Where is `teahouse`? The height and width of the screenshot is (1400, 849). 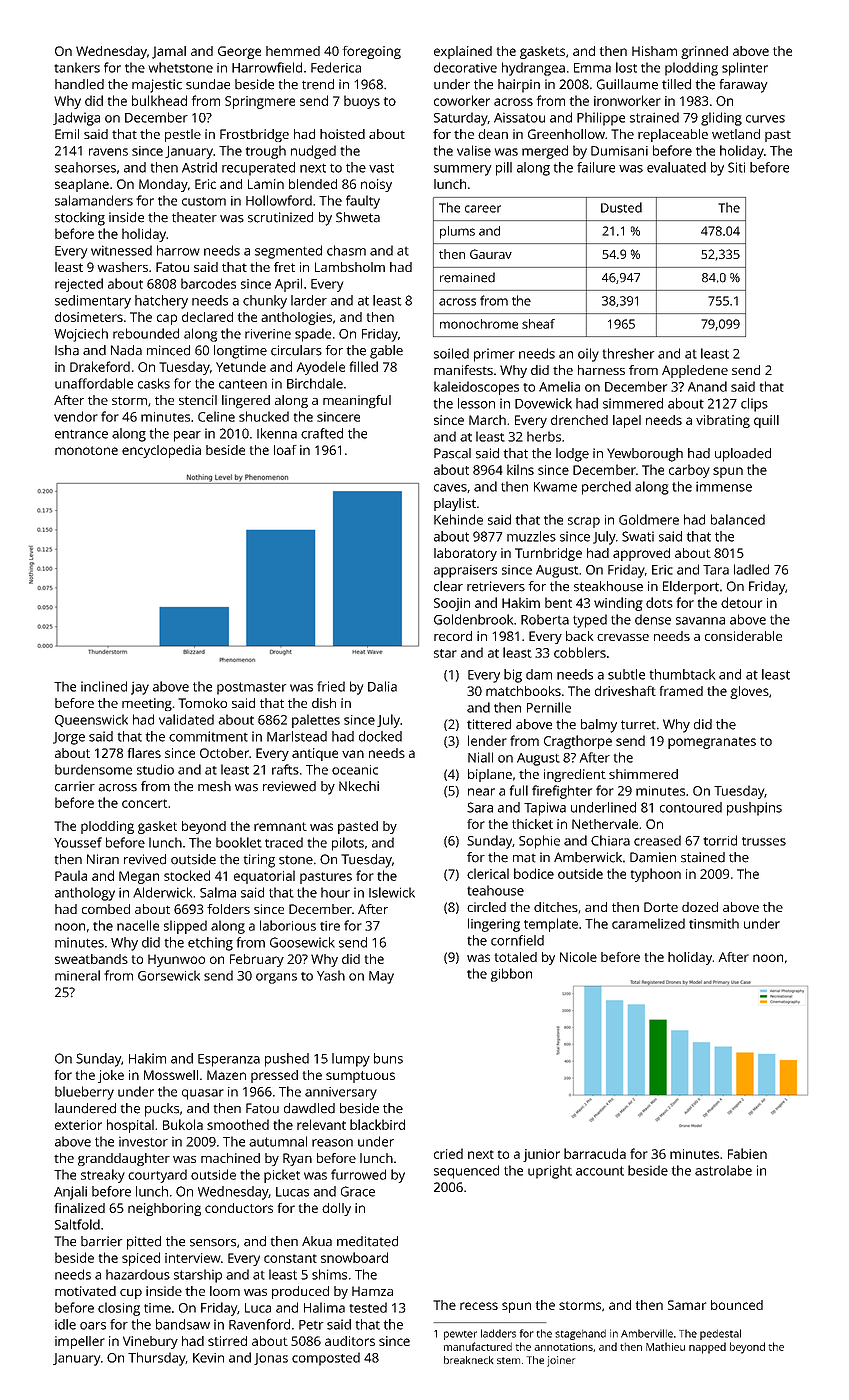
teahouse is located at coordinates (495, 890).
